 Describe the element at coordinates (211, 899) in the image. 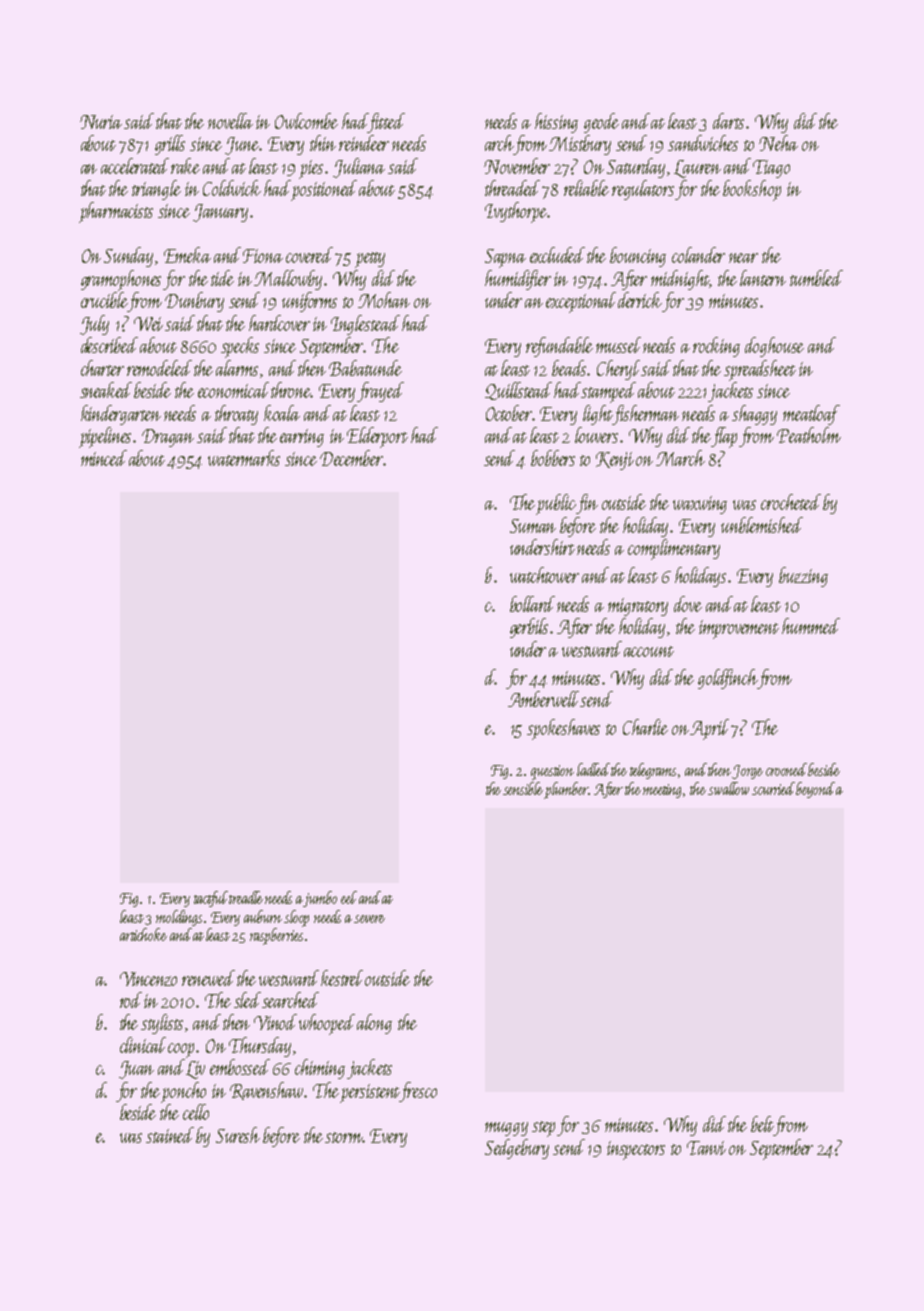

I see `tactful` at that location.
